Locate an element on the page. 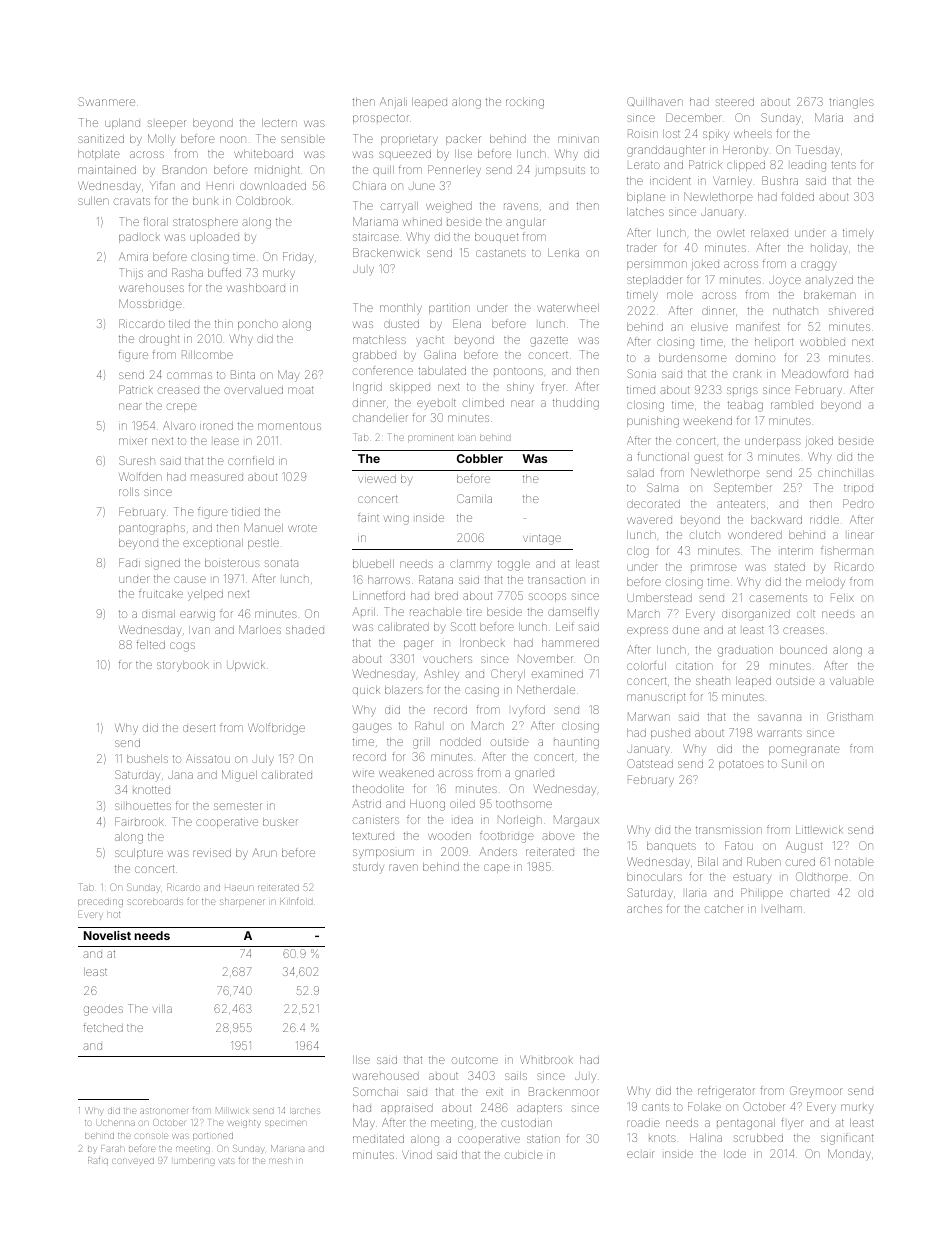 The height and width of the page is (1233, 952). Monday is located at coordinates (849, 1155).
